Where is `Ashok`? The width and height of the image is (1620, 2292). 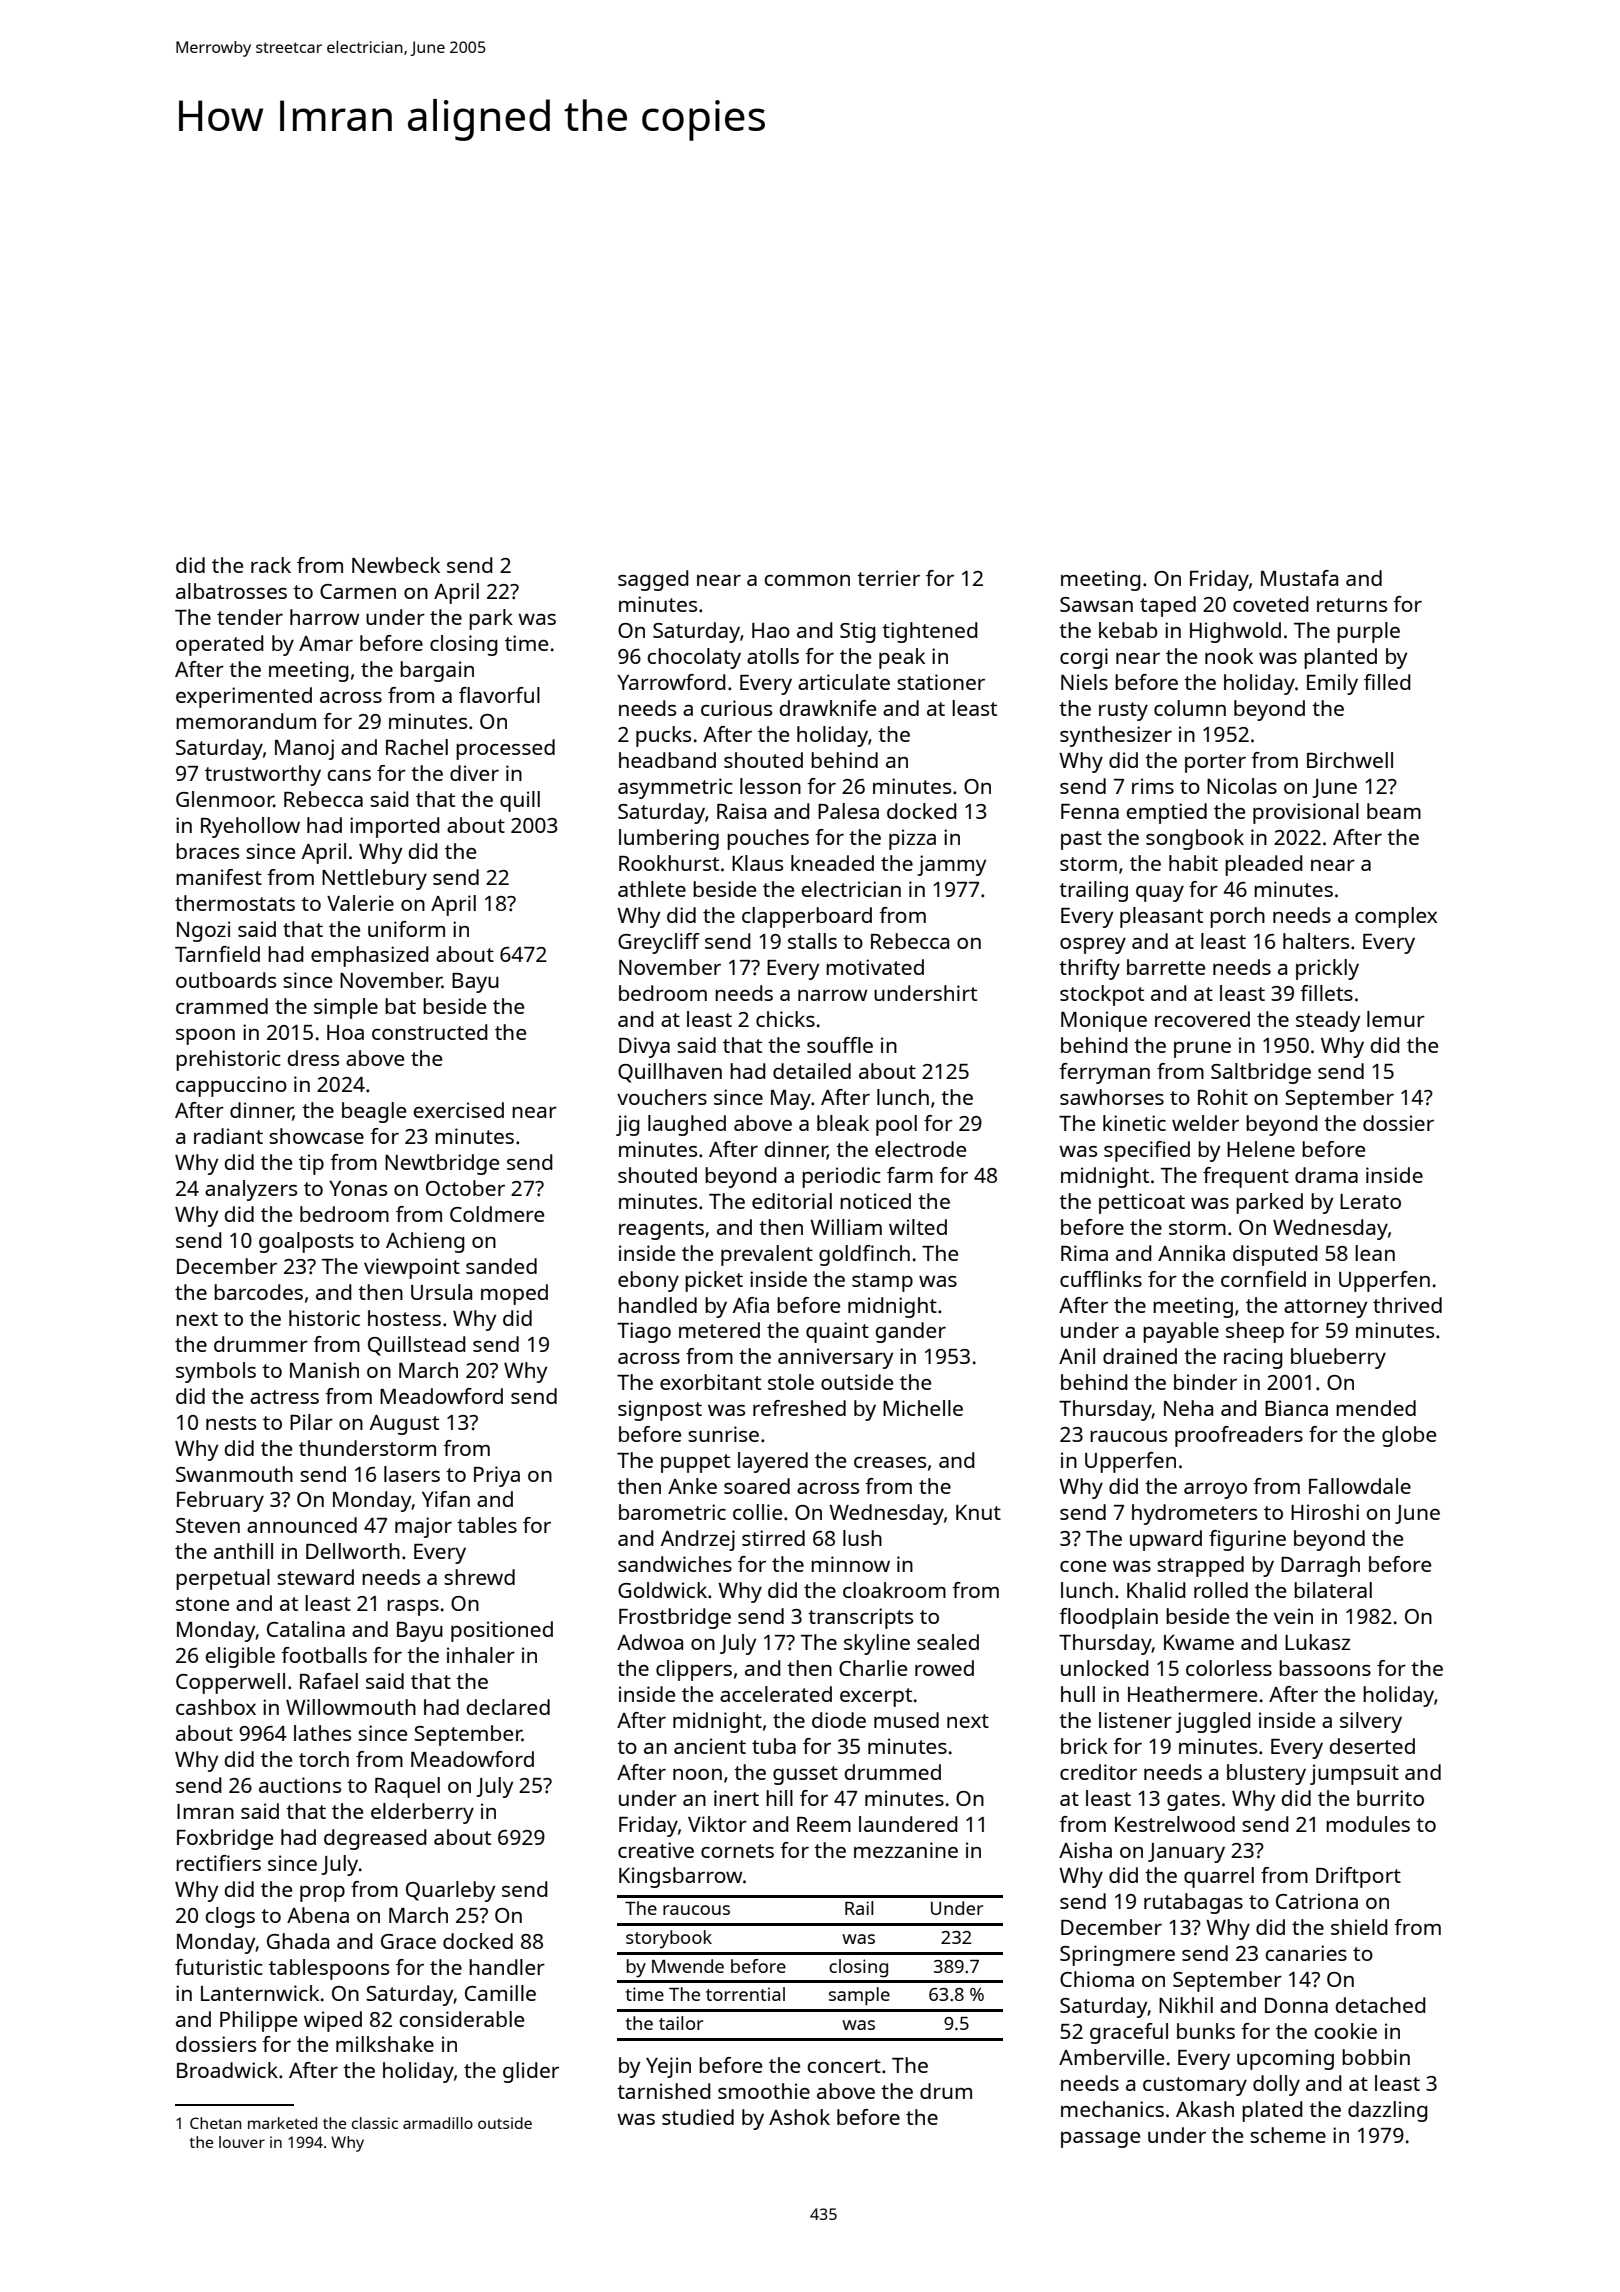 Ashok is located at coordinates (799, 2117).
